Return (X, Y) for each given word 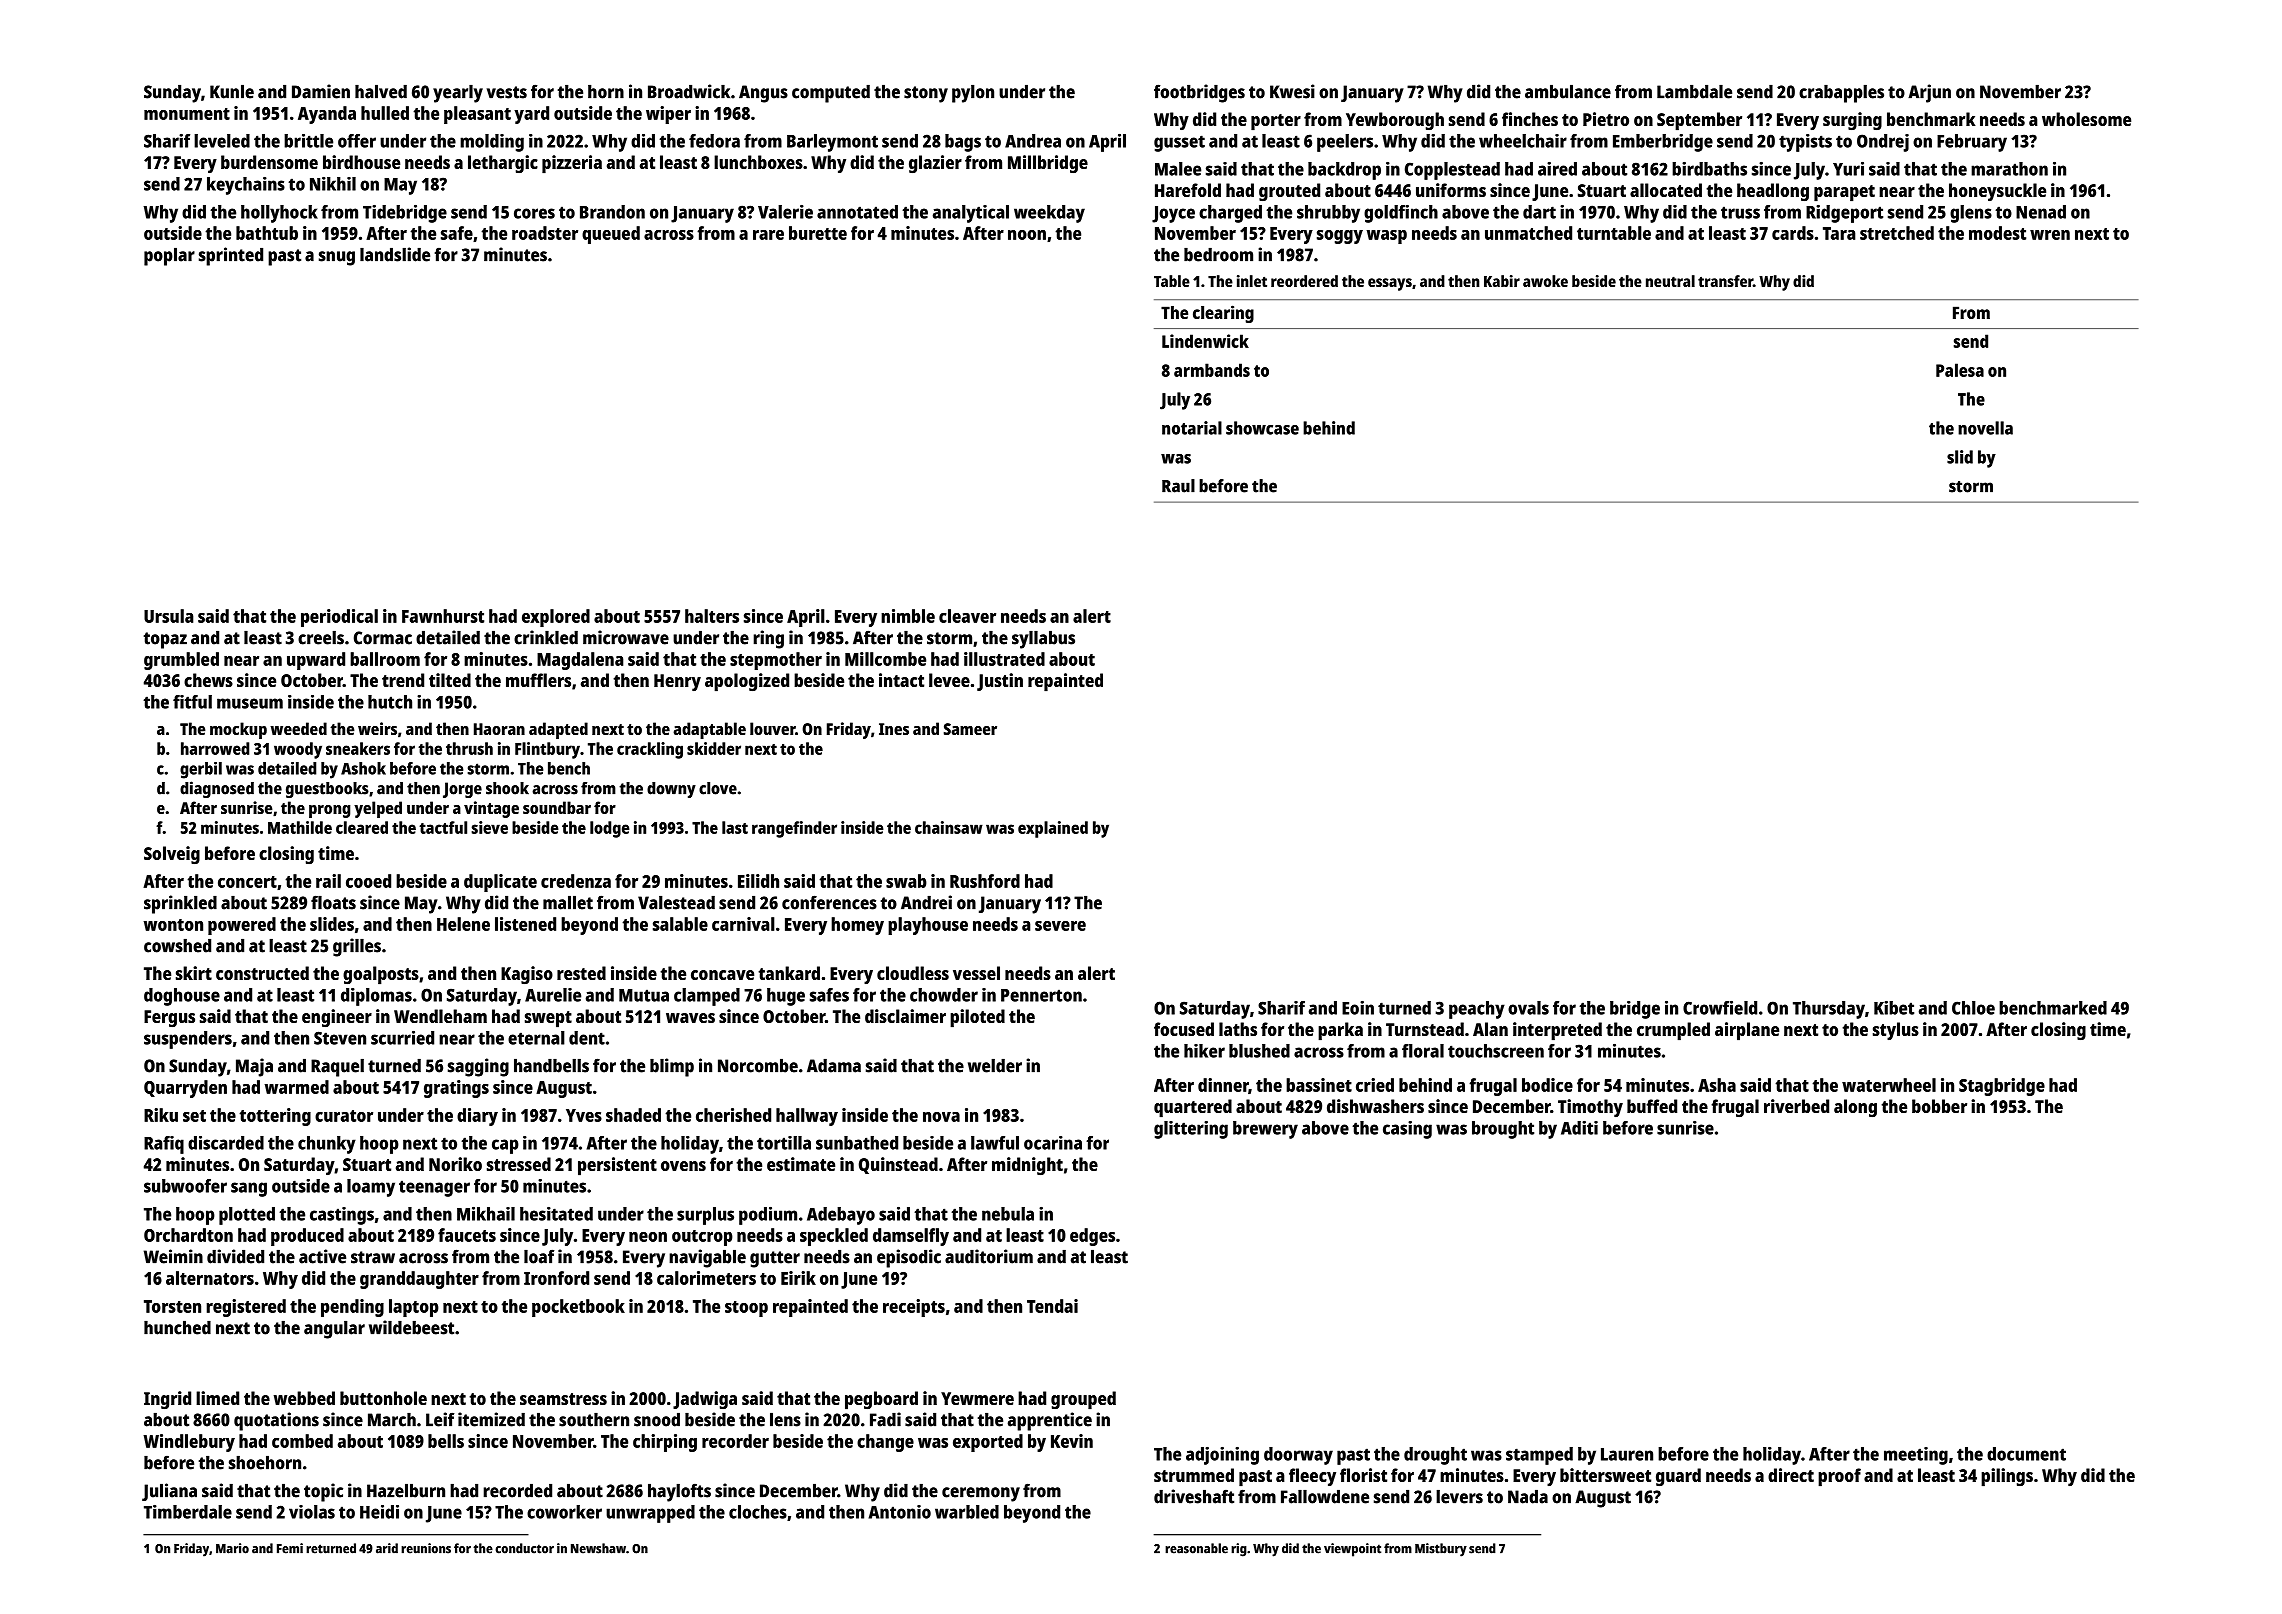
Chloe (1973, 1008)
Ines (894, 729)
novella (1985, 428)
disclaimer (905, 1016)
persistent (617, 1166)
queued (611, 235)
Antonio (900, 1512)
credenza (576, 881)
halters (712, 616)
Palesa (1960, 370)
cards (1793, 233)
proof (1839, 1477)
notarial (1192, 428)
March (392, 1420)
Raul (1178, 486)
